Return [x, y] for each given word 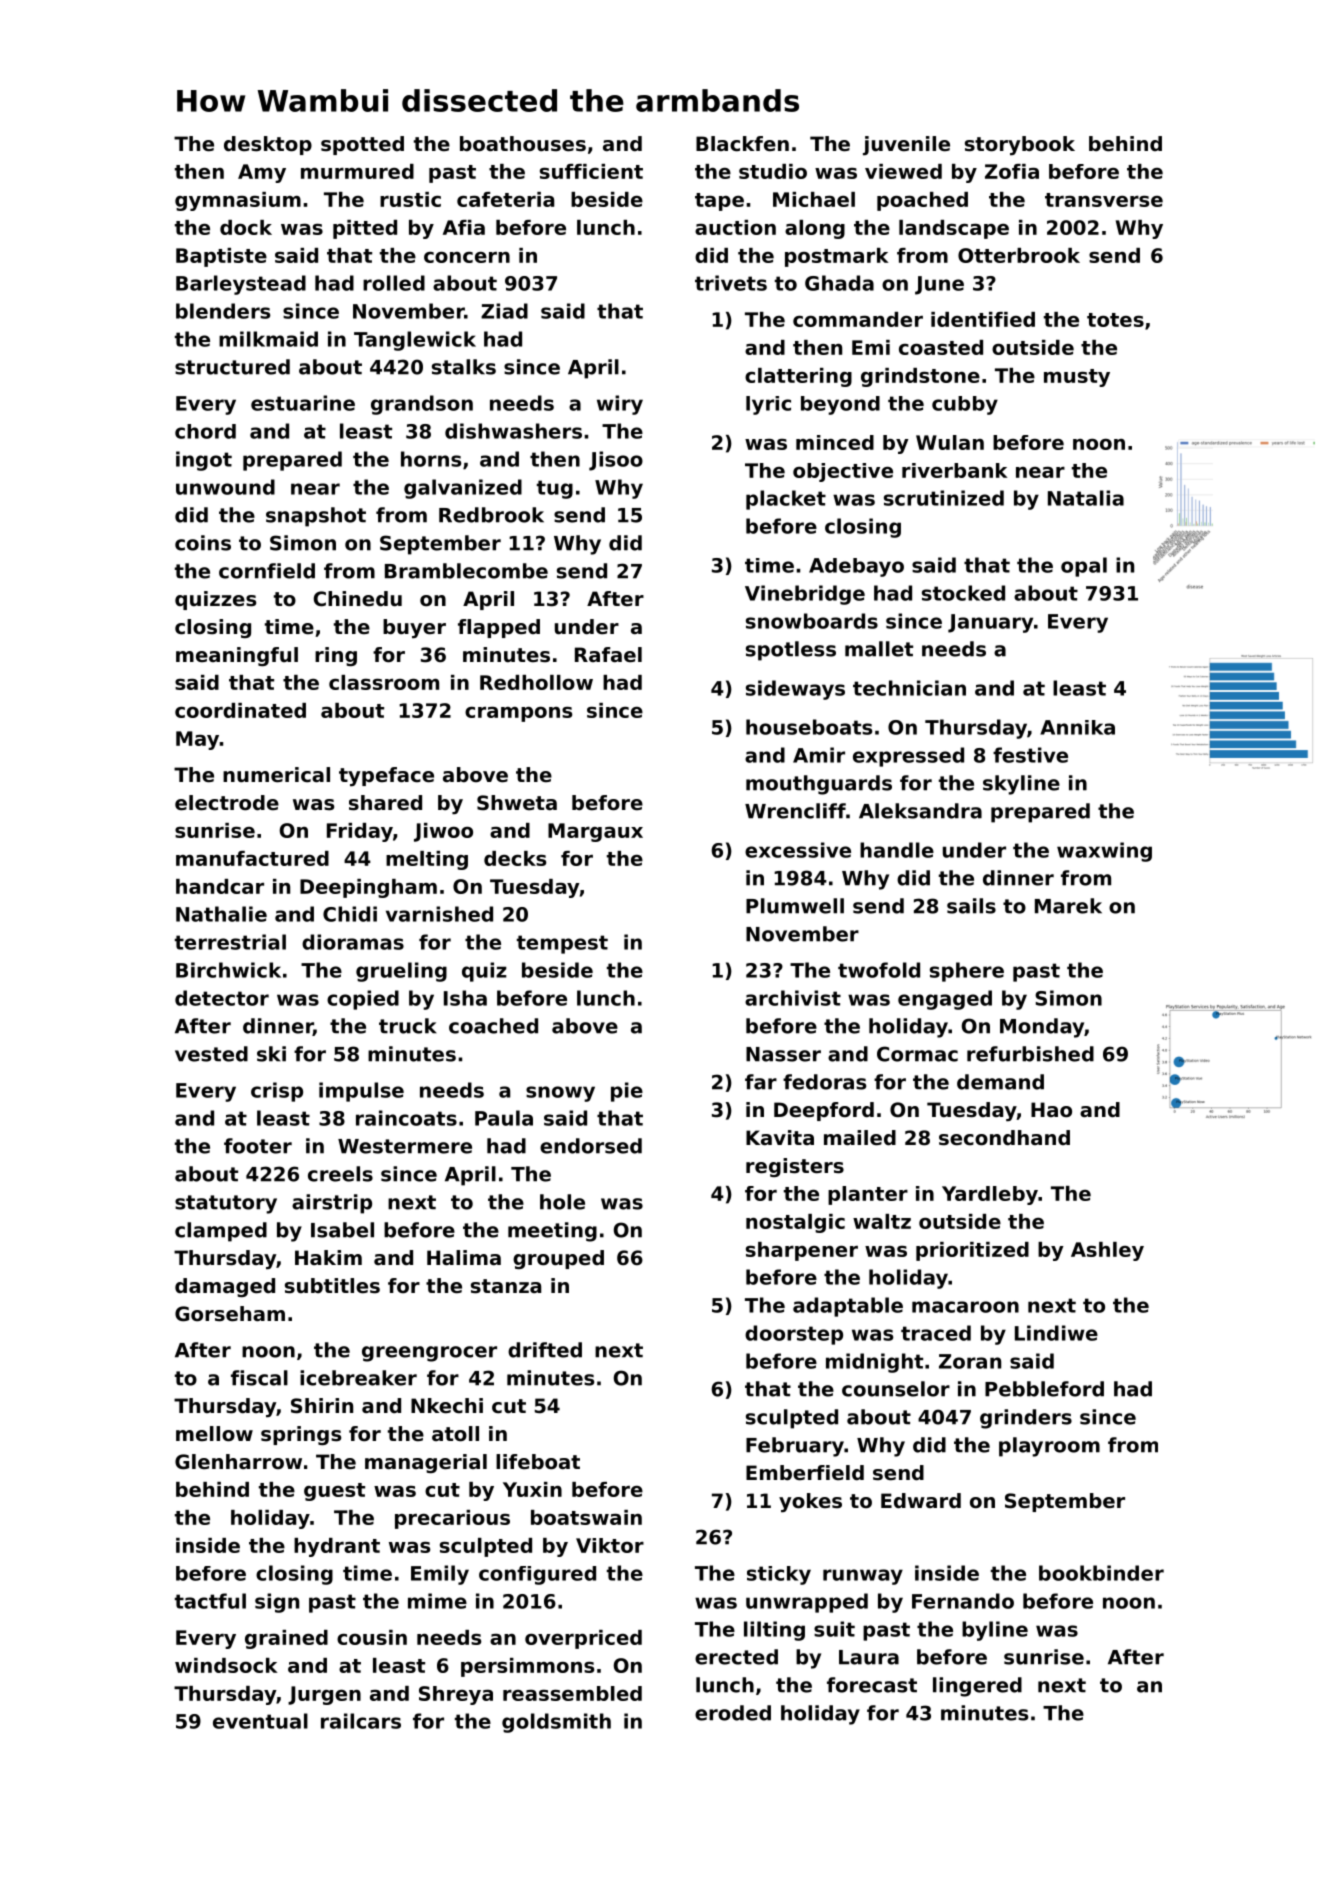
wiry [620, 405]
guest [334, 1492]
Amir [819, 755]
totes [1115, 320]
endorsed [591, 1146]
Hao [1051, 1110]
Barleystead [241, 285]
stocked [963, 593]
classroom [384, 682]
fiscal [259, 1378]
